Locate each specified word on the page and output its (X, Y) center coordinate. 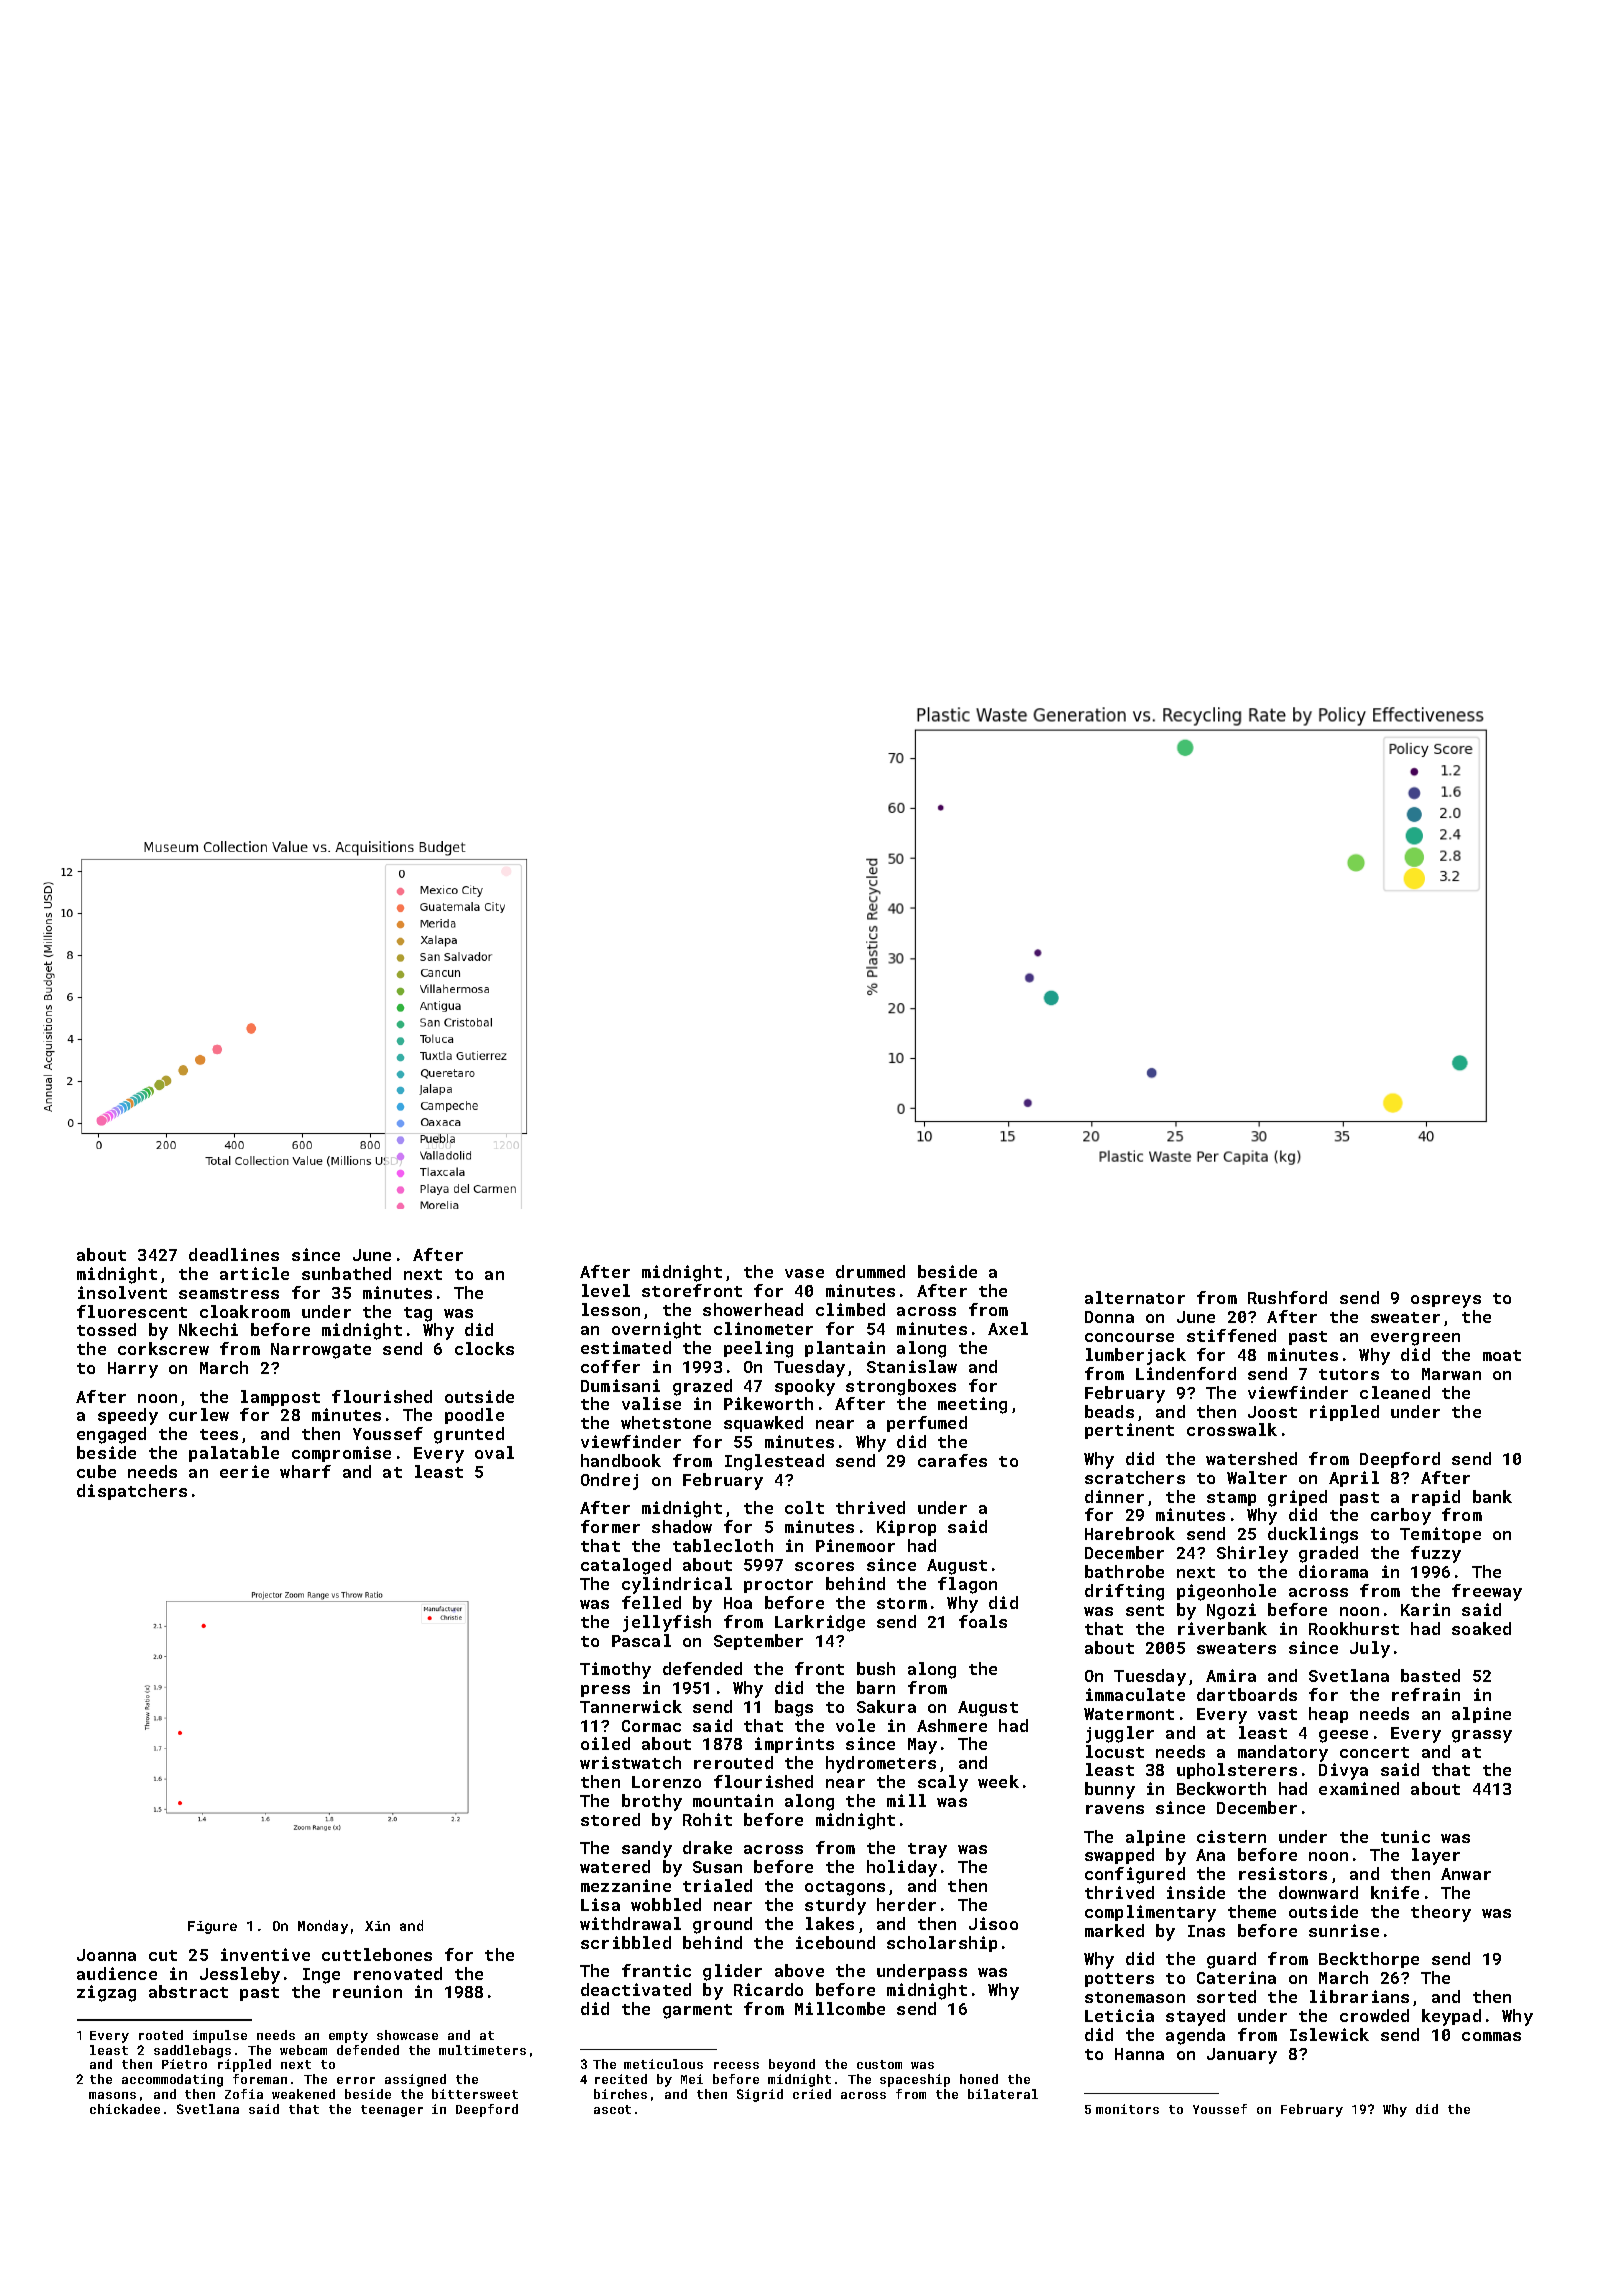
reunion (367, 1991)
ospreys (1446, 1301)
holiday (902, 1868)
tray (927, 1850)
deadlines (234, 1254)
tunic (1405, 1836)
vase (804, 1273)
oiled (605, 1743)
